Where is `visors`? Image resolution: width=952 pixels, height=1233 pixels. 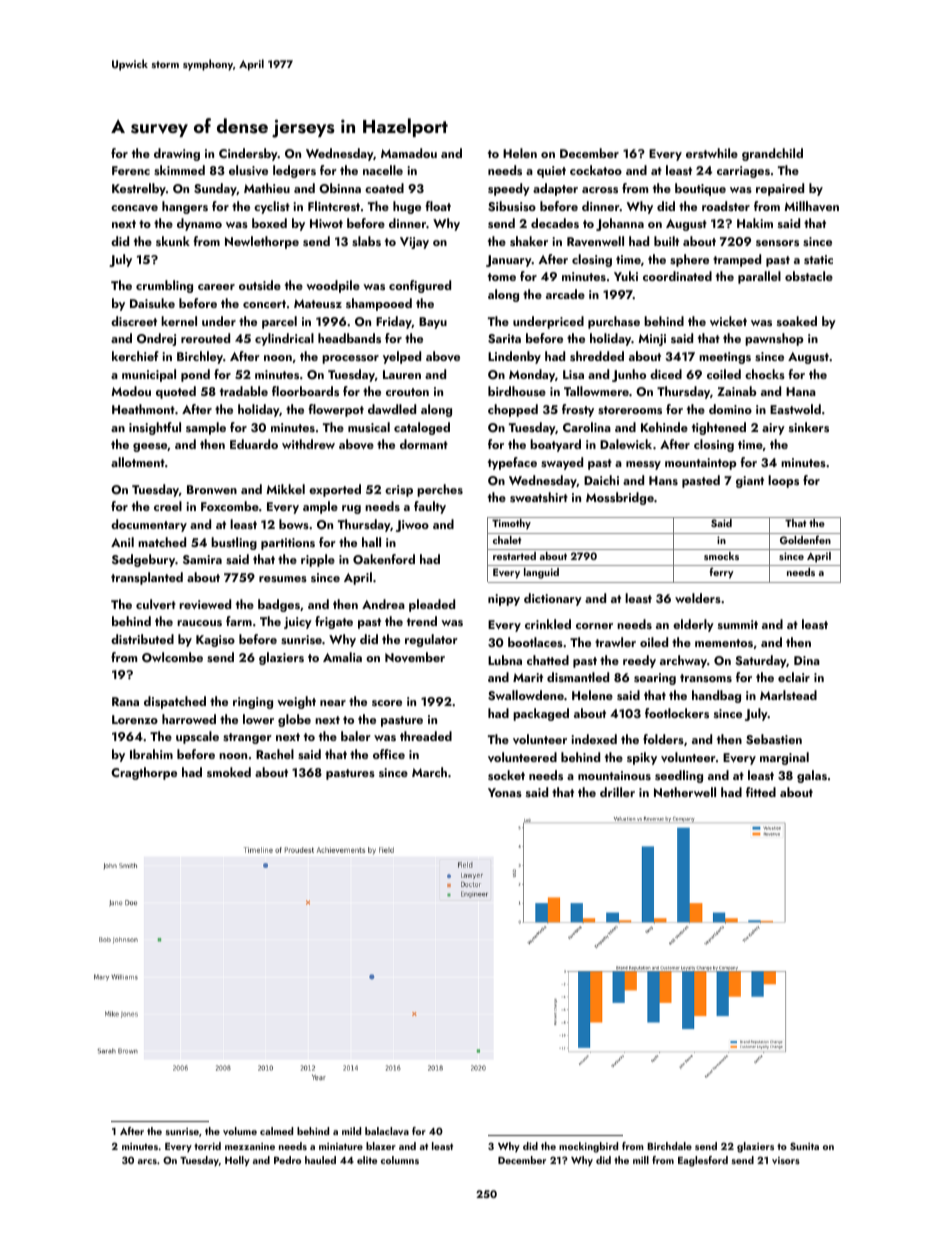 visors is located at coordinates (786, 1160).
